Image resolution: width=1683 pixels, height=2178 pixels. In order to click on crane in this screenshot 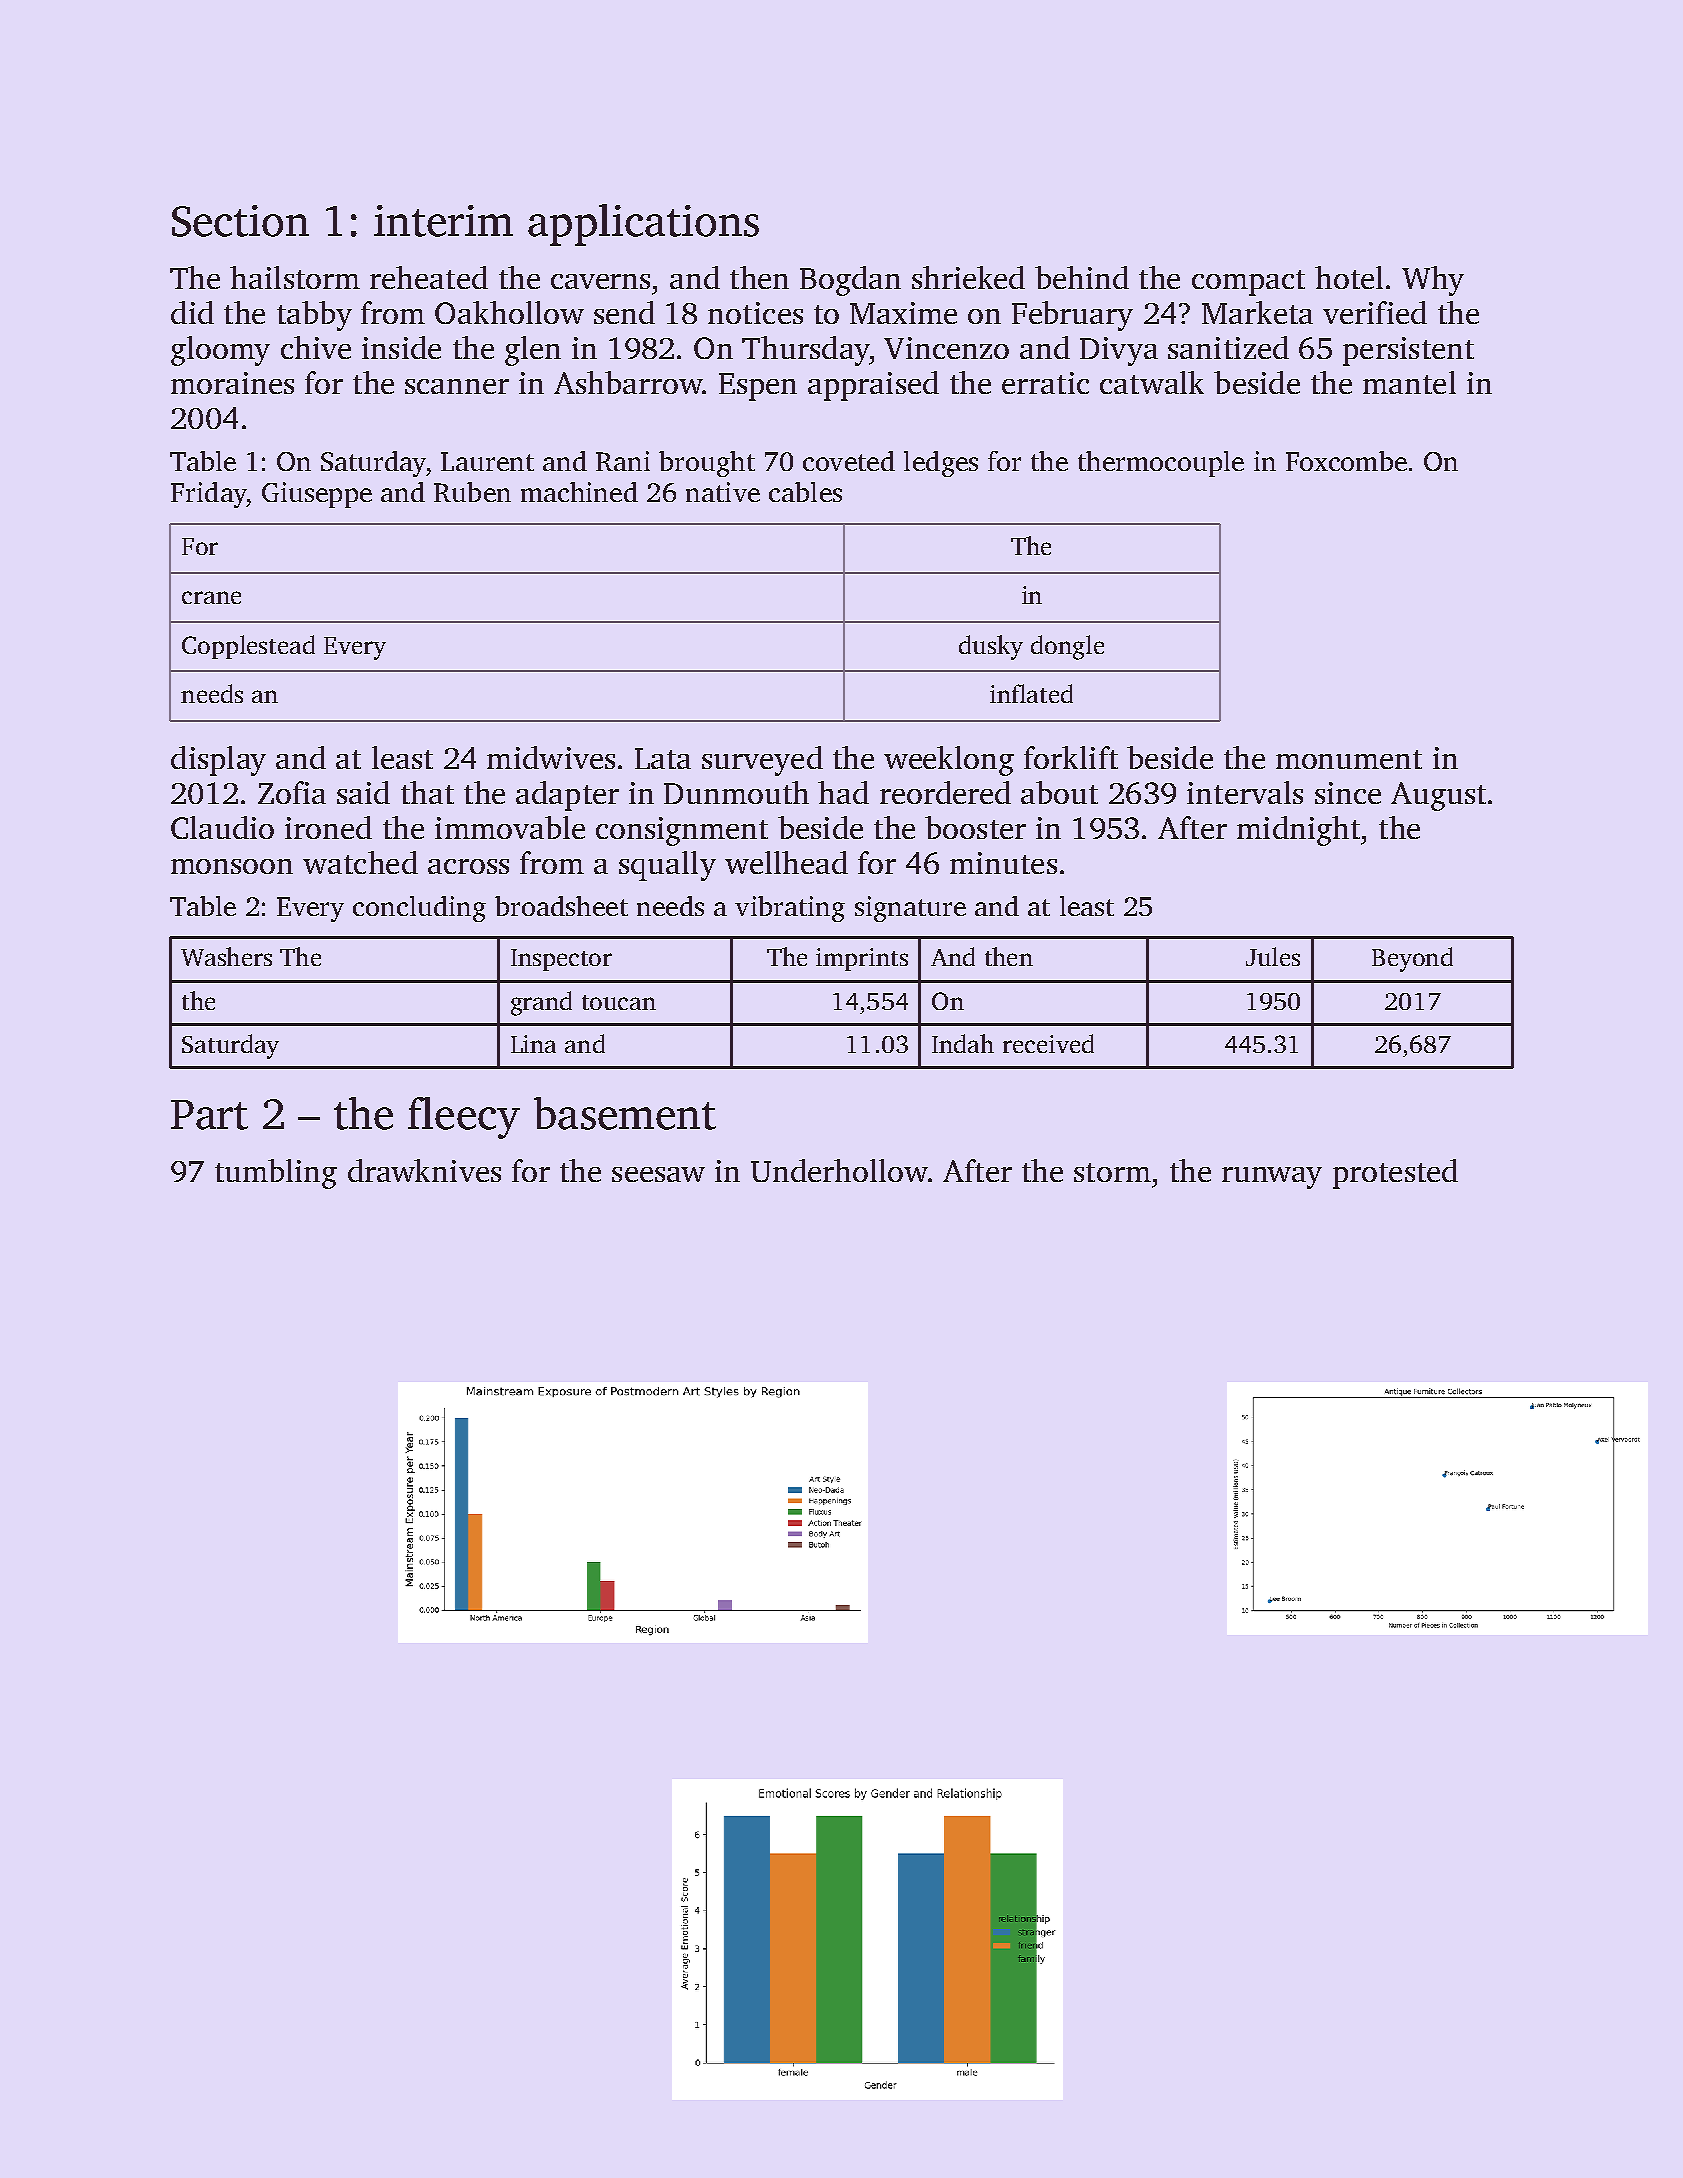, I will do `click(211, 597)`.
